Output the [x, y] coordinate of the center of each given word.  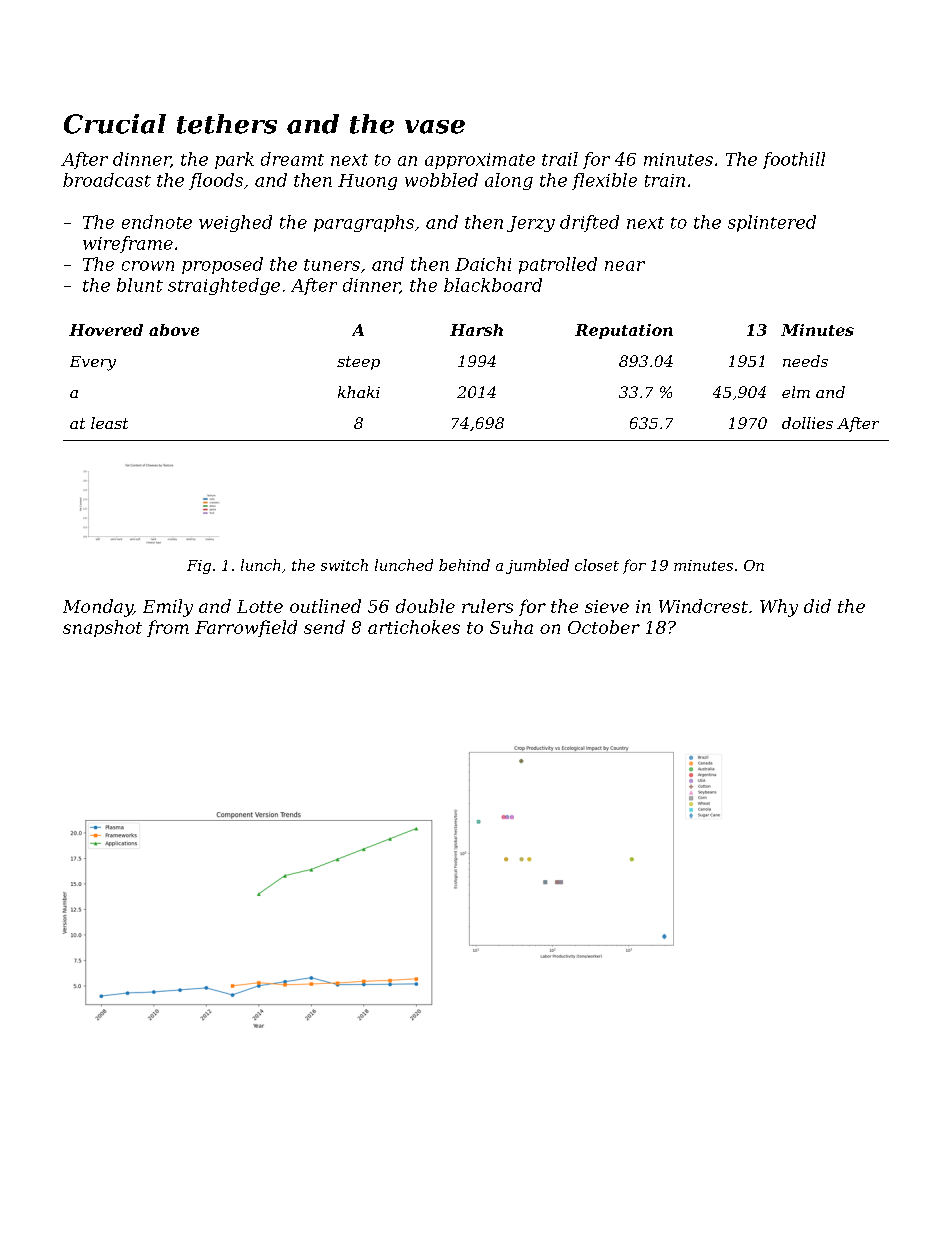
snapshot [102, 628]
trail [560, 159]
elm [796, 392]
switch [344, 565]
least [109, 423]
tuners [332, 265]
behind [464, 565]
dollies [807, 423]
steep [358, 363]
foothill [794, 160]
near [625, 266]
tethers [227, 124]
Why [779, 608]
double [425, 606]
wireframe [128, 244]
